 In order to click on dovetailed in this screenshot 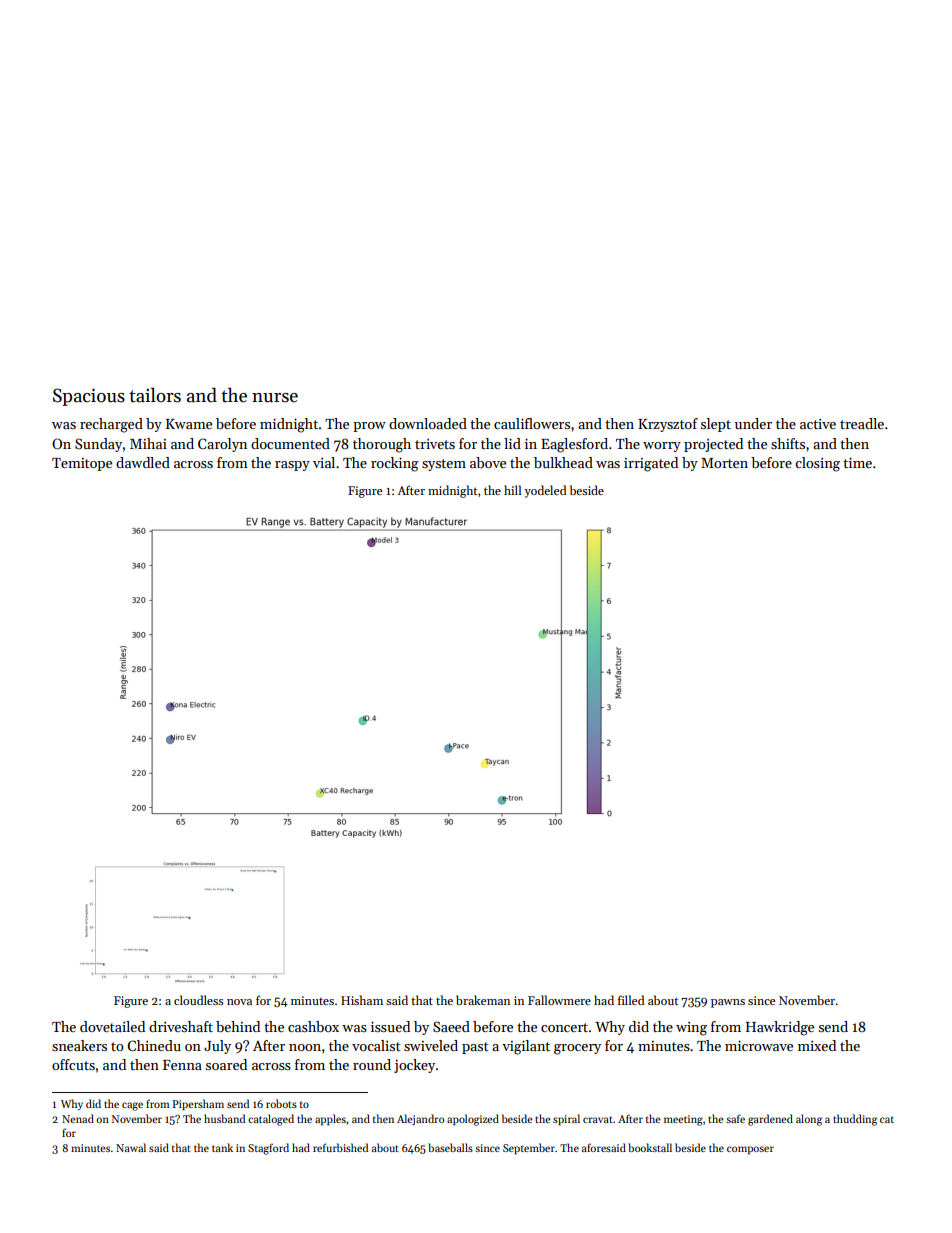, I will do `click(112, 1026)`.
